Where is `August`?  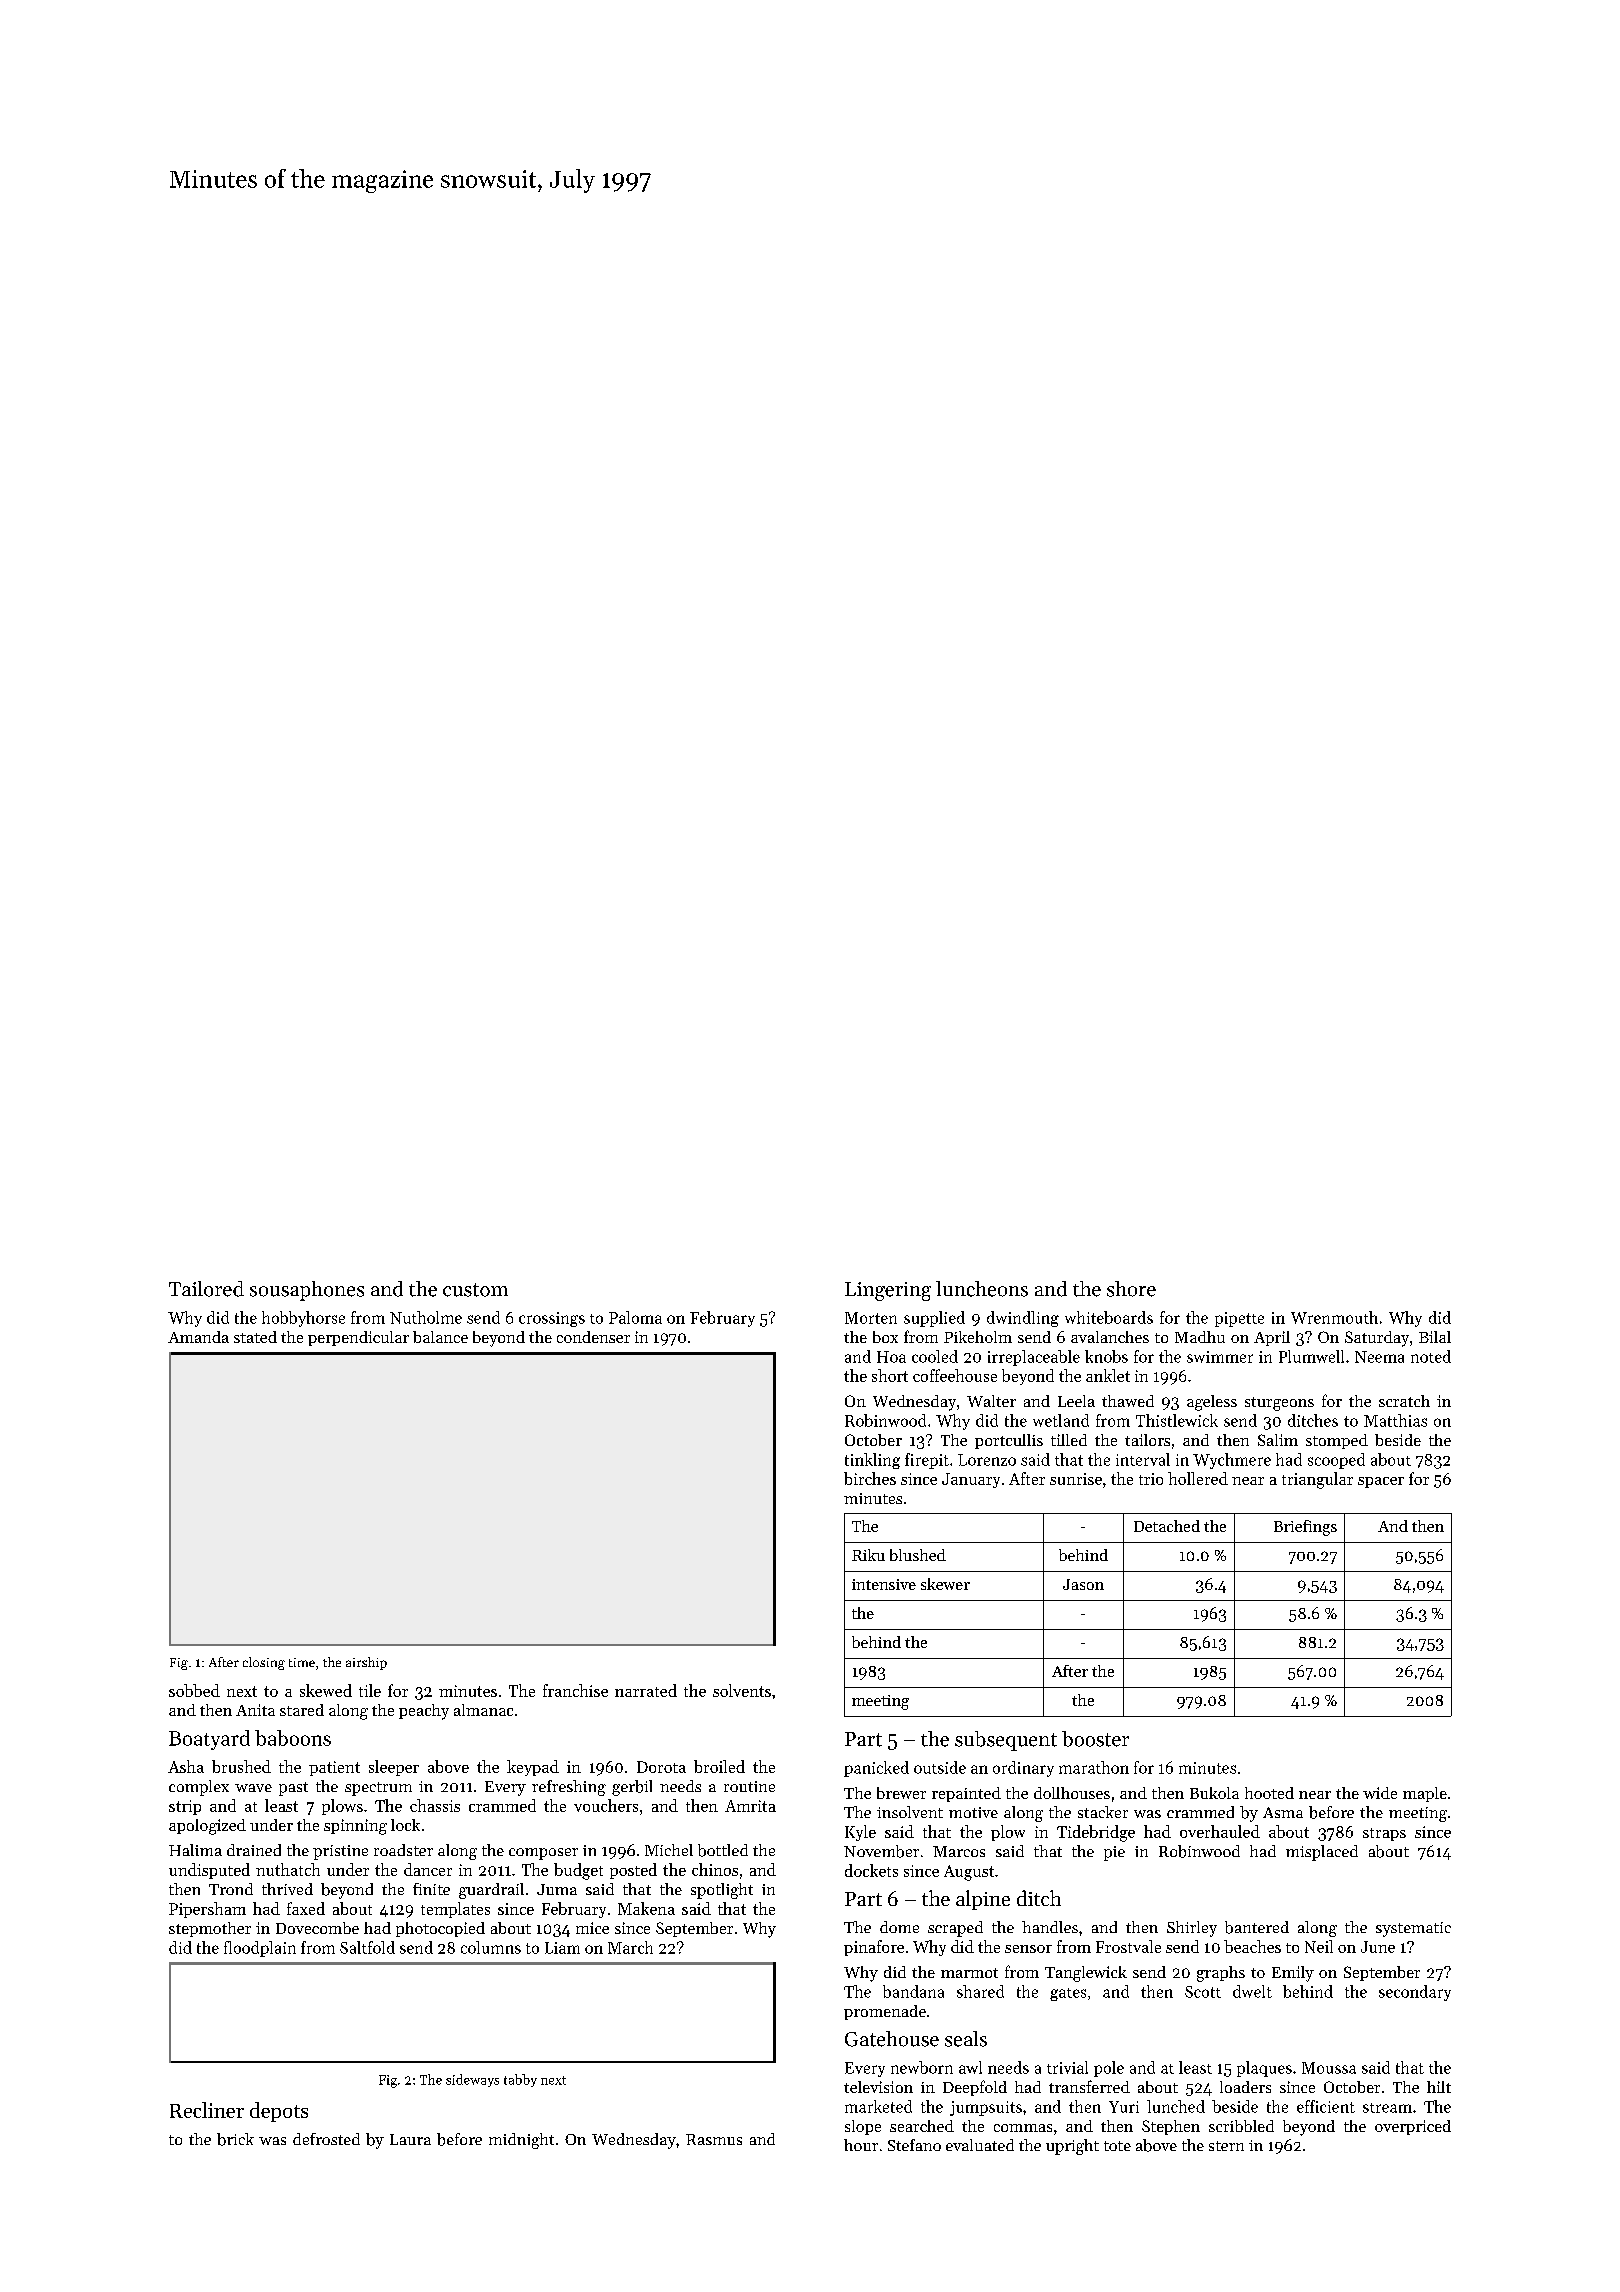
August is located at coordinates (969, 1873).
